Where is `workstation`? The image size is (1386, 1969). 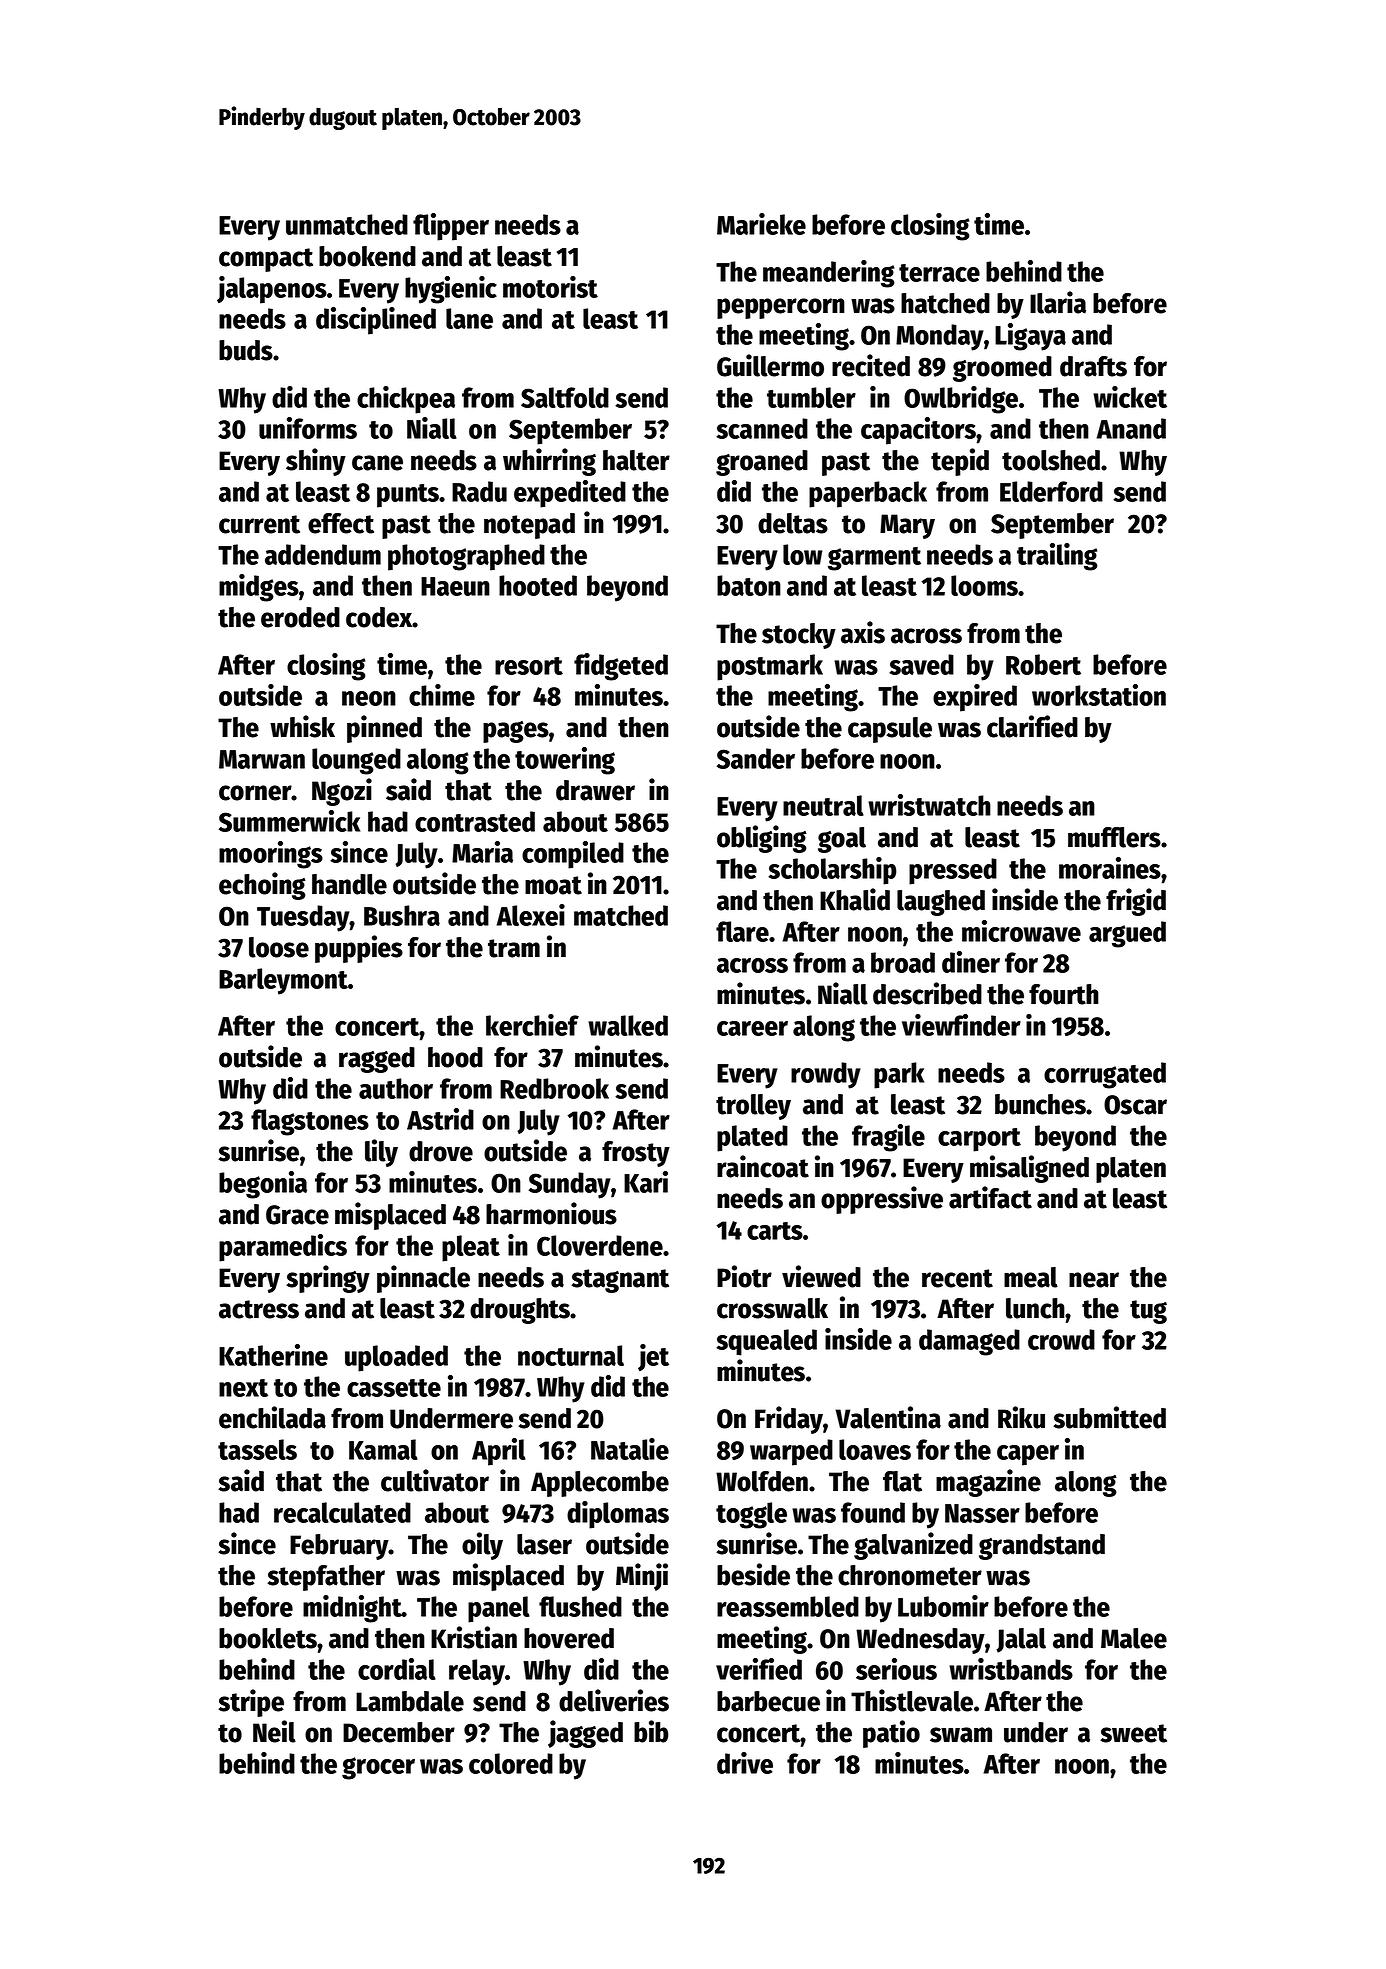
workstation is located at coordinates (1099, 695).
